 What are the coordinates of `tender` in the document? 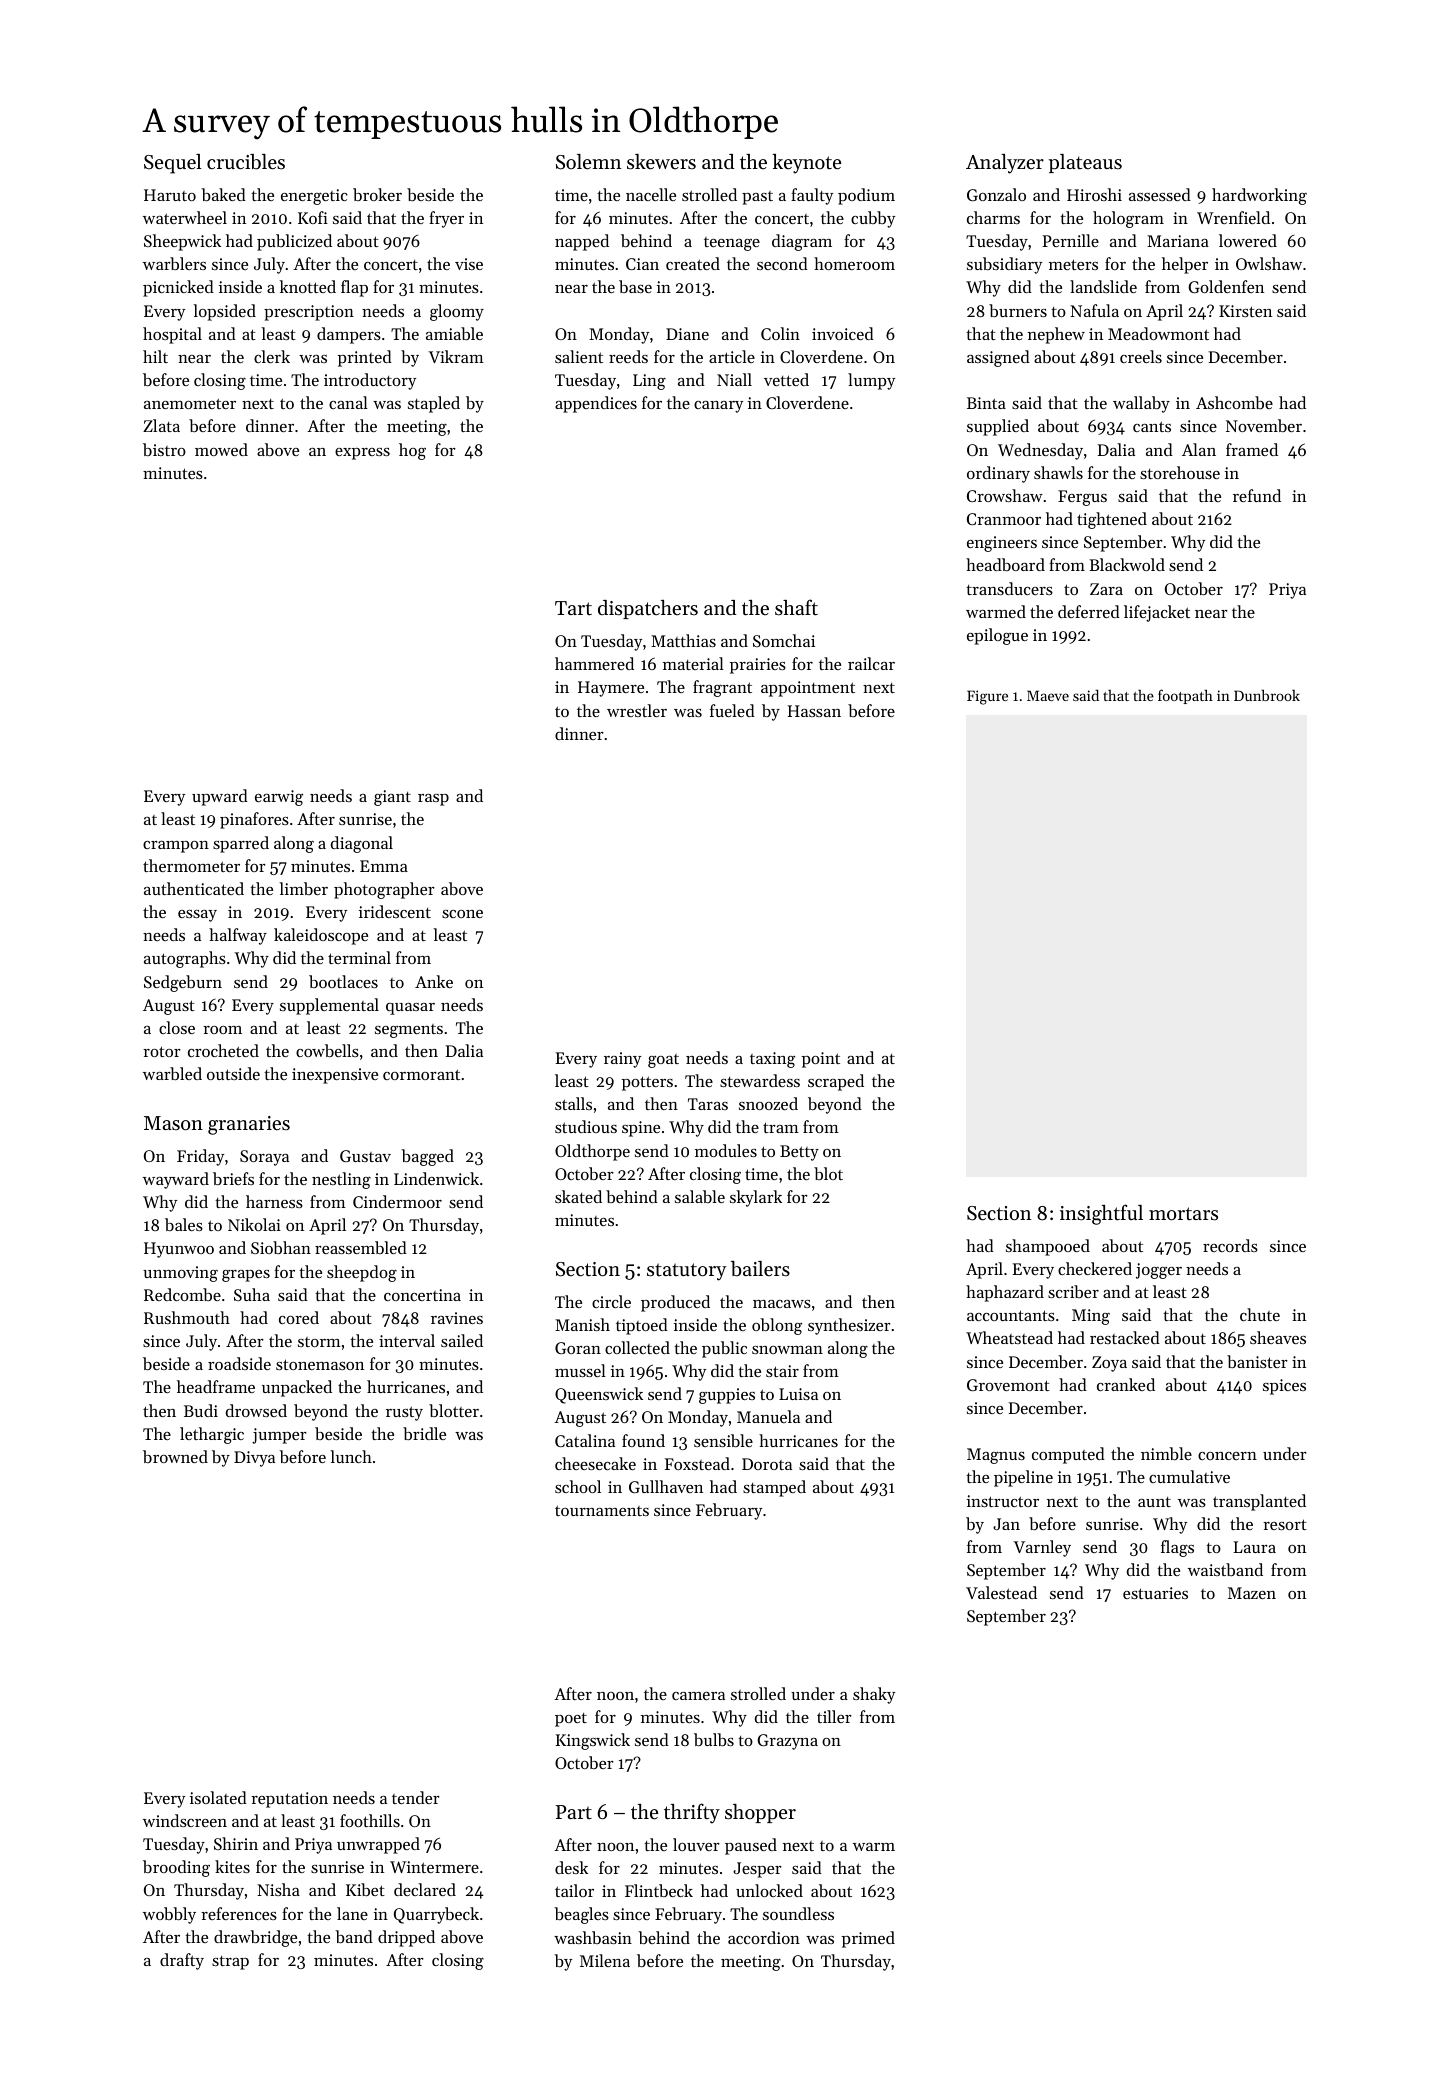 It's located at (416, 1797).
